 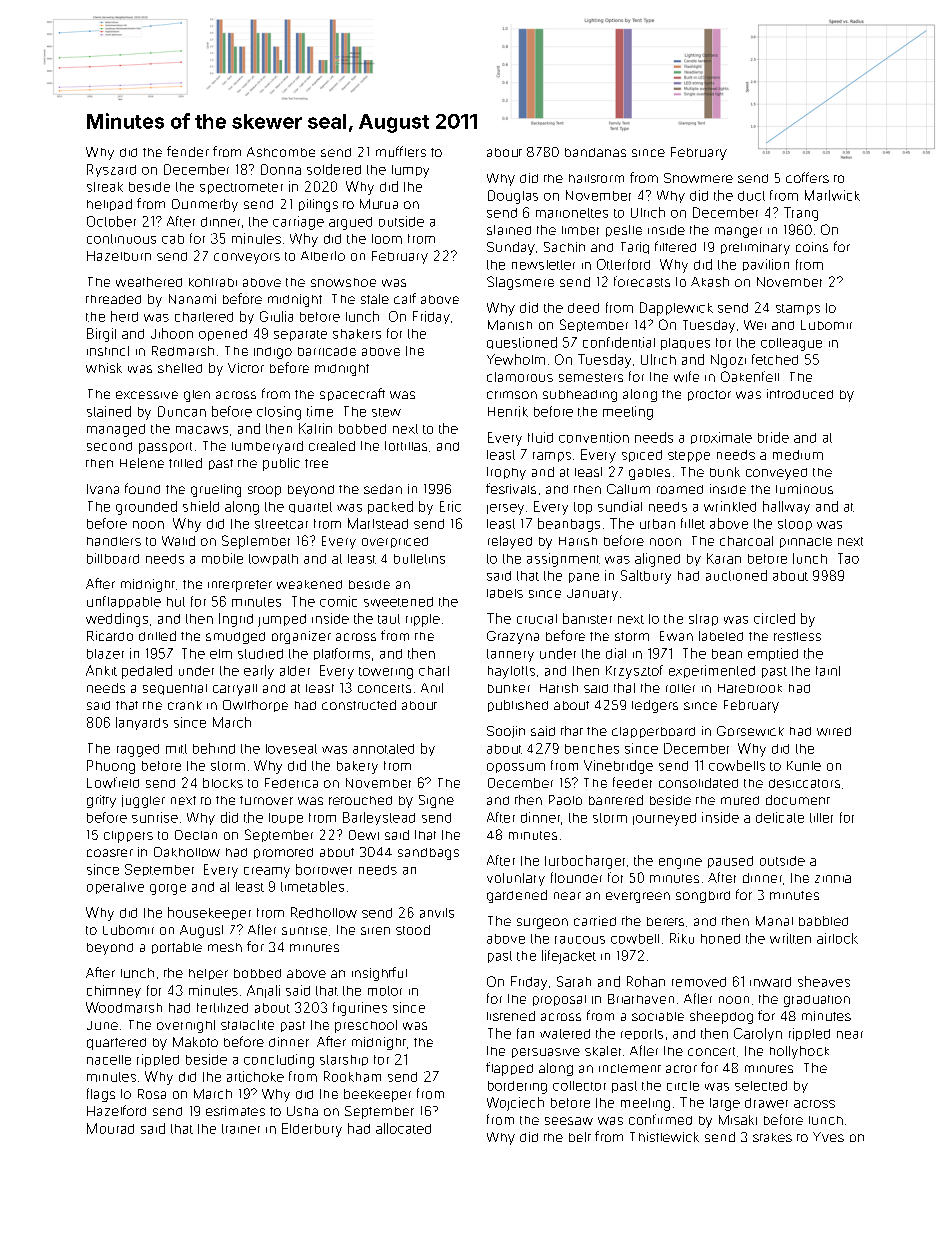 I want to click on smudged, so click(x=235, y=638).
